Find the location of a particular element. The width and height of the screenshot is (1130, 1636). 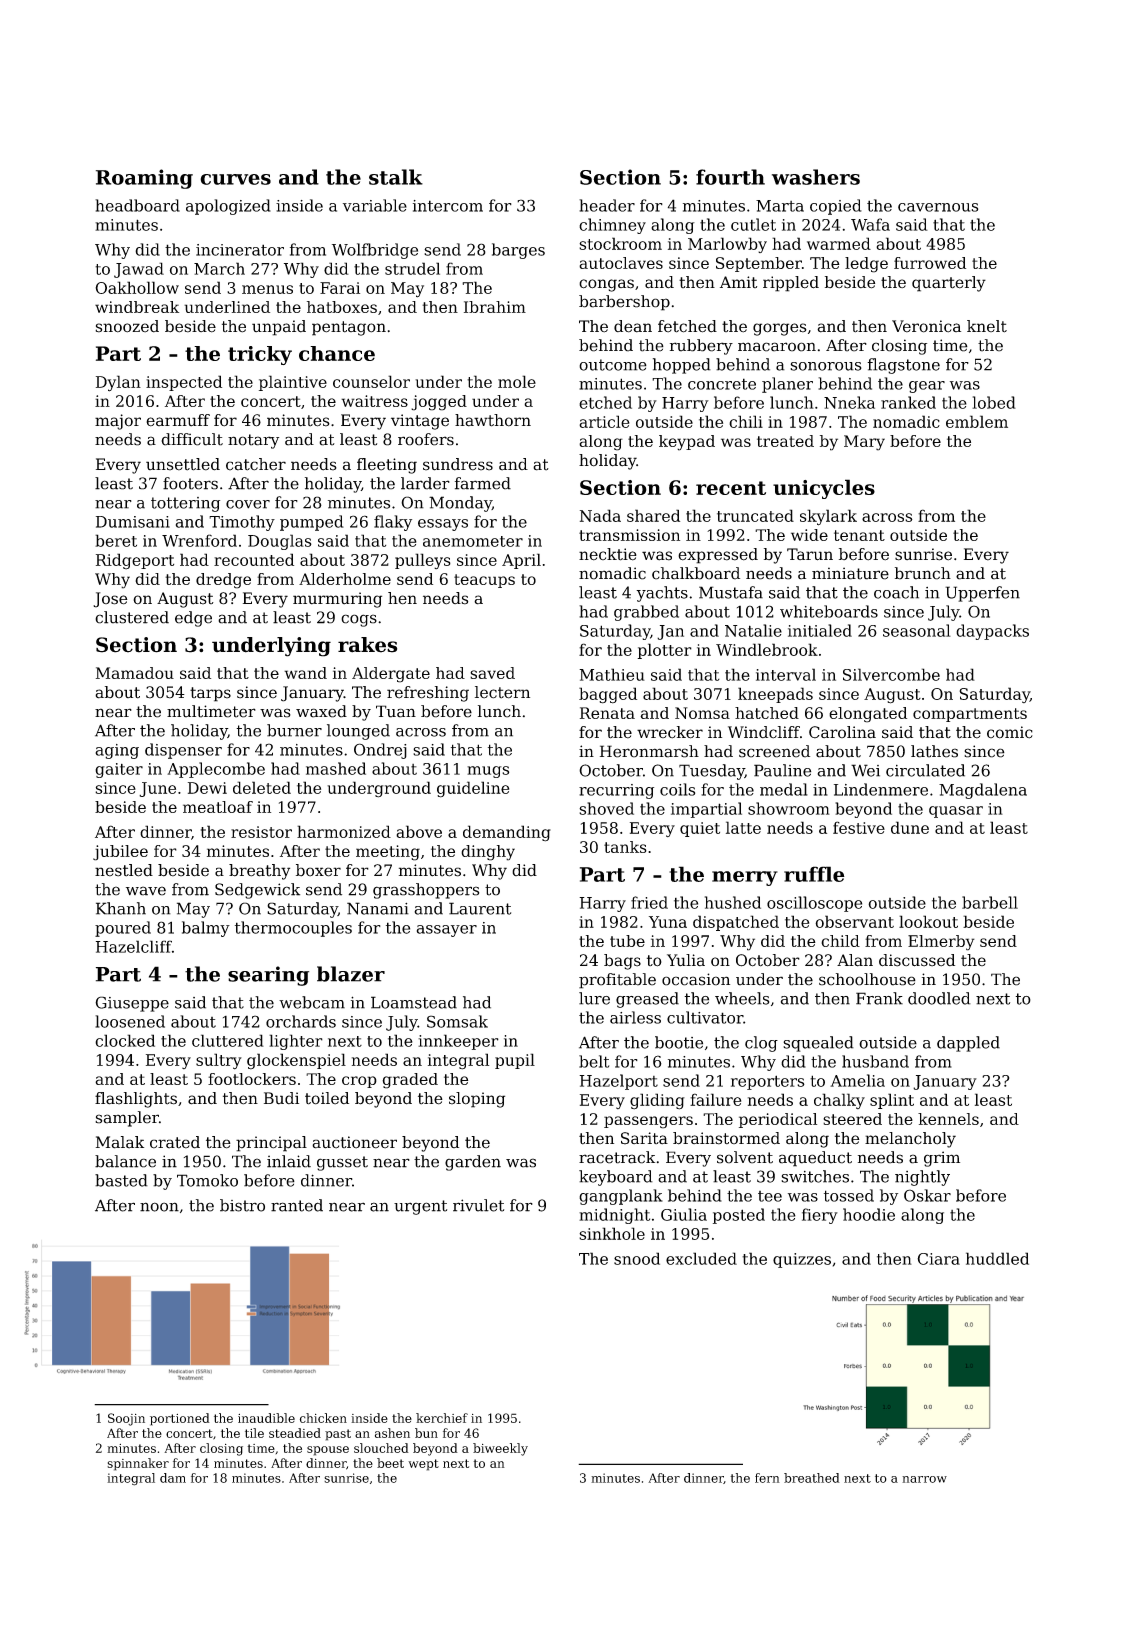

biweekly is located at coordinates (500, 1449).
